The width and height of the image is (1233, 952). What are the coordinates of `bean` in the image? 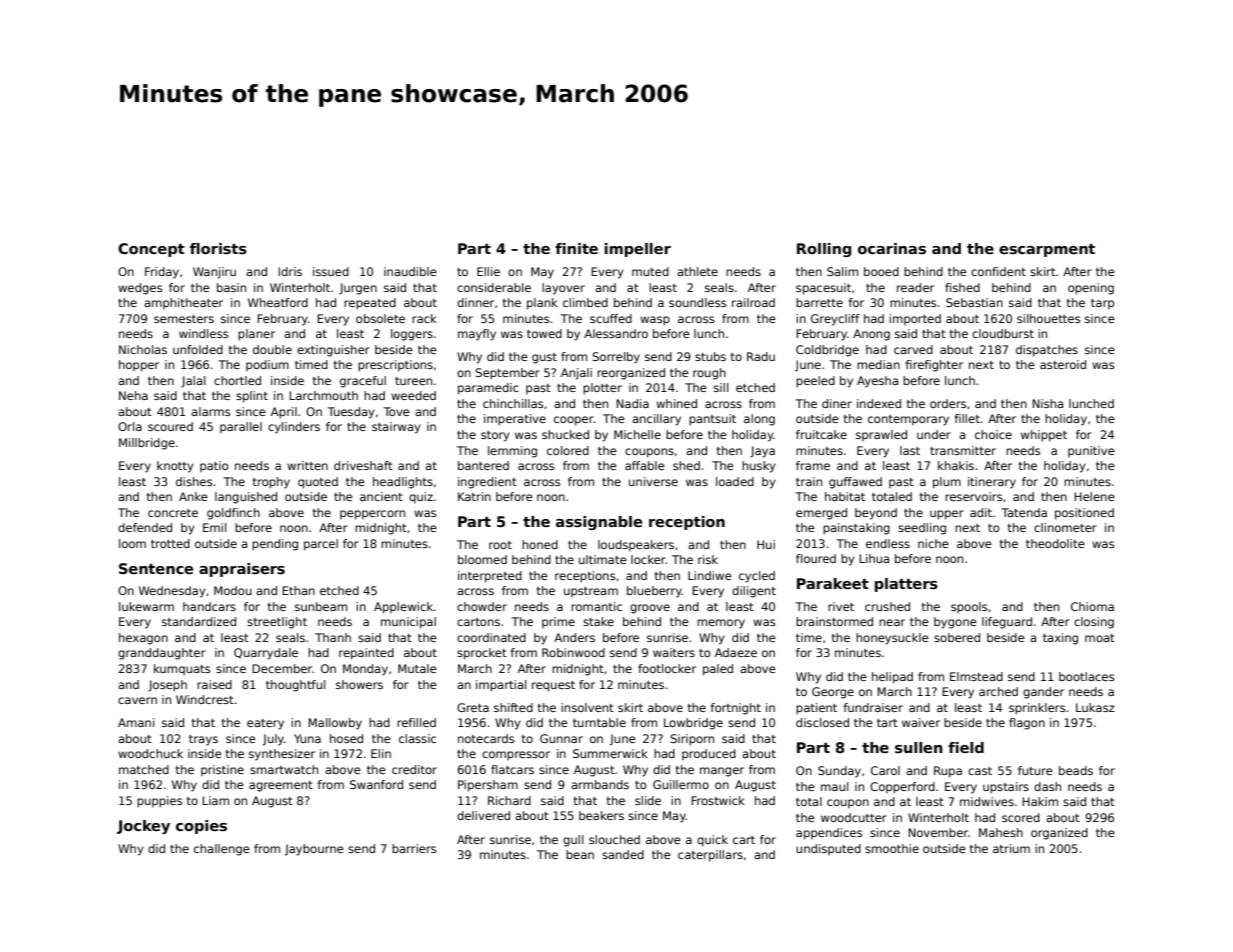 It's located at (580, 854).
